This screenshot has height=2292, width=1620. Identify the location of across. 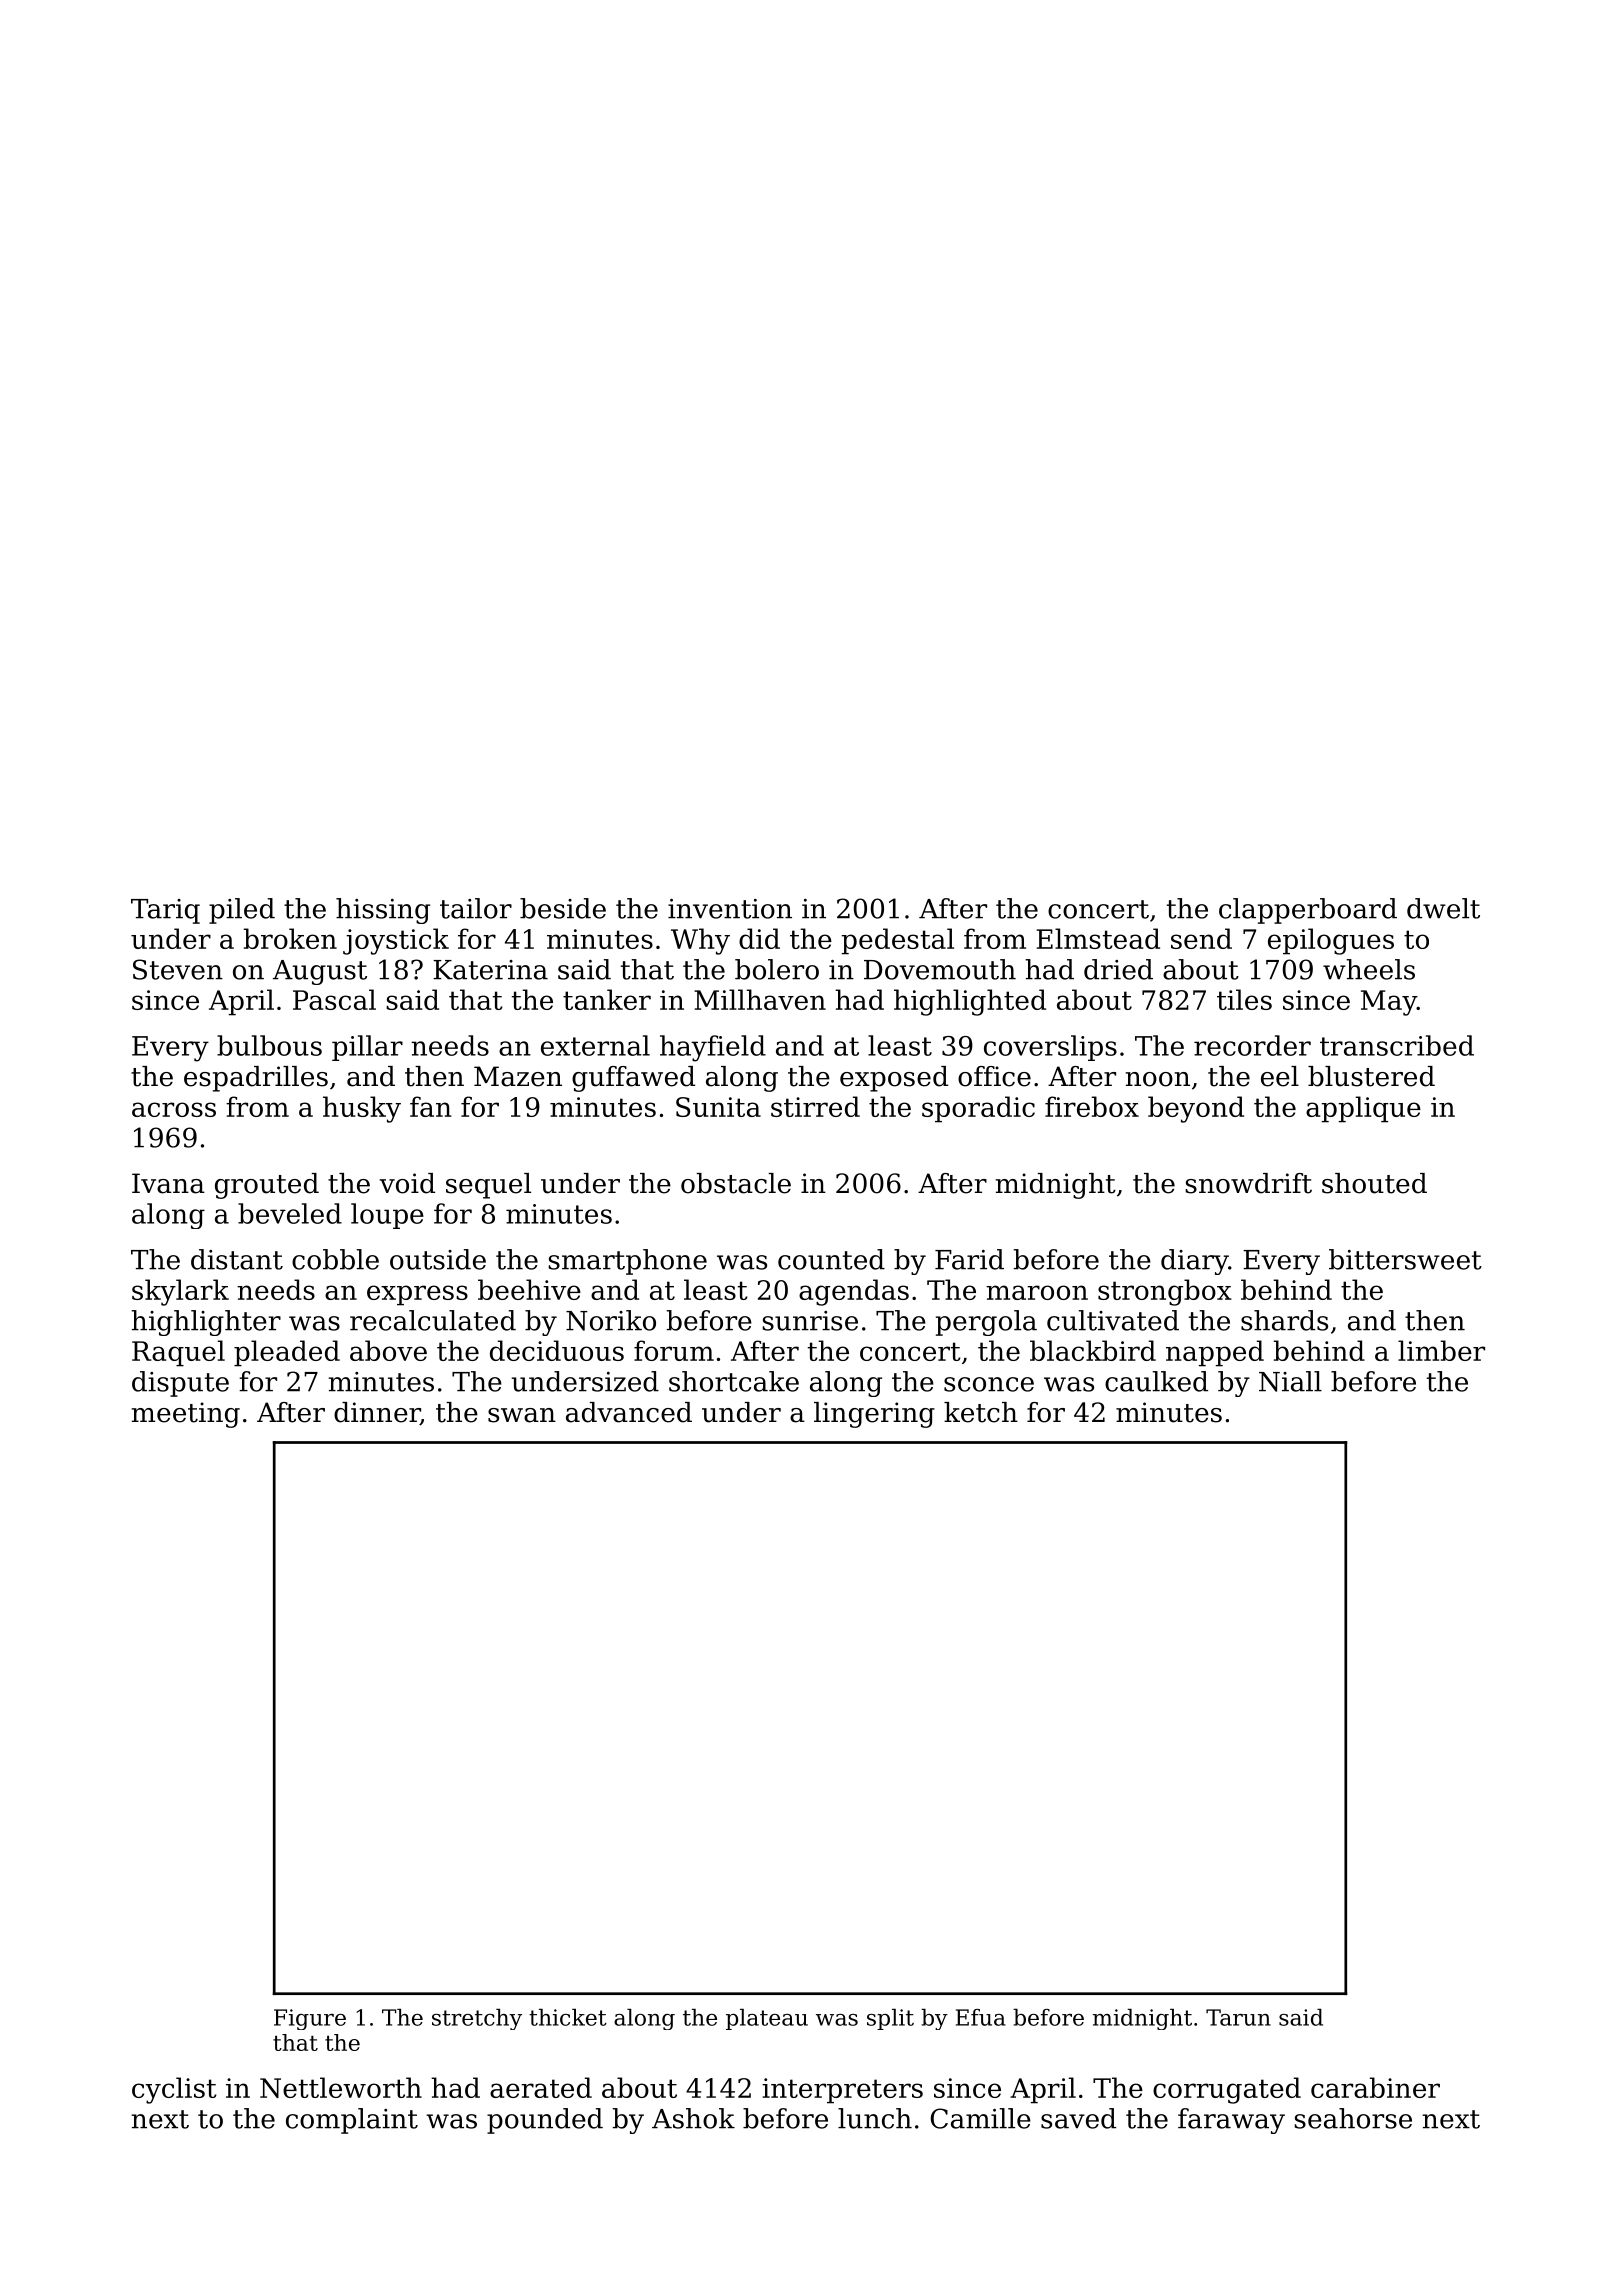
(174, 1109).
